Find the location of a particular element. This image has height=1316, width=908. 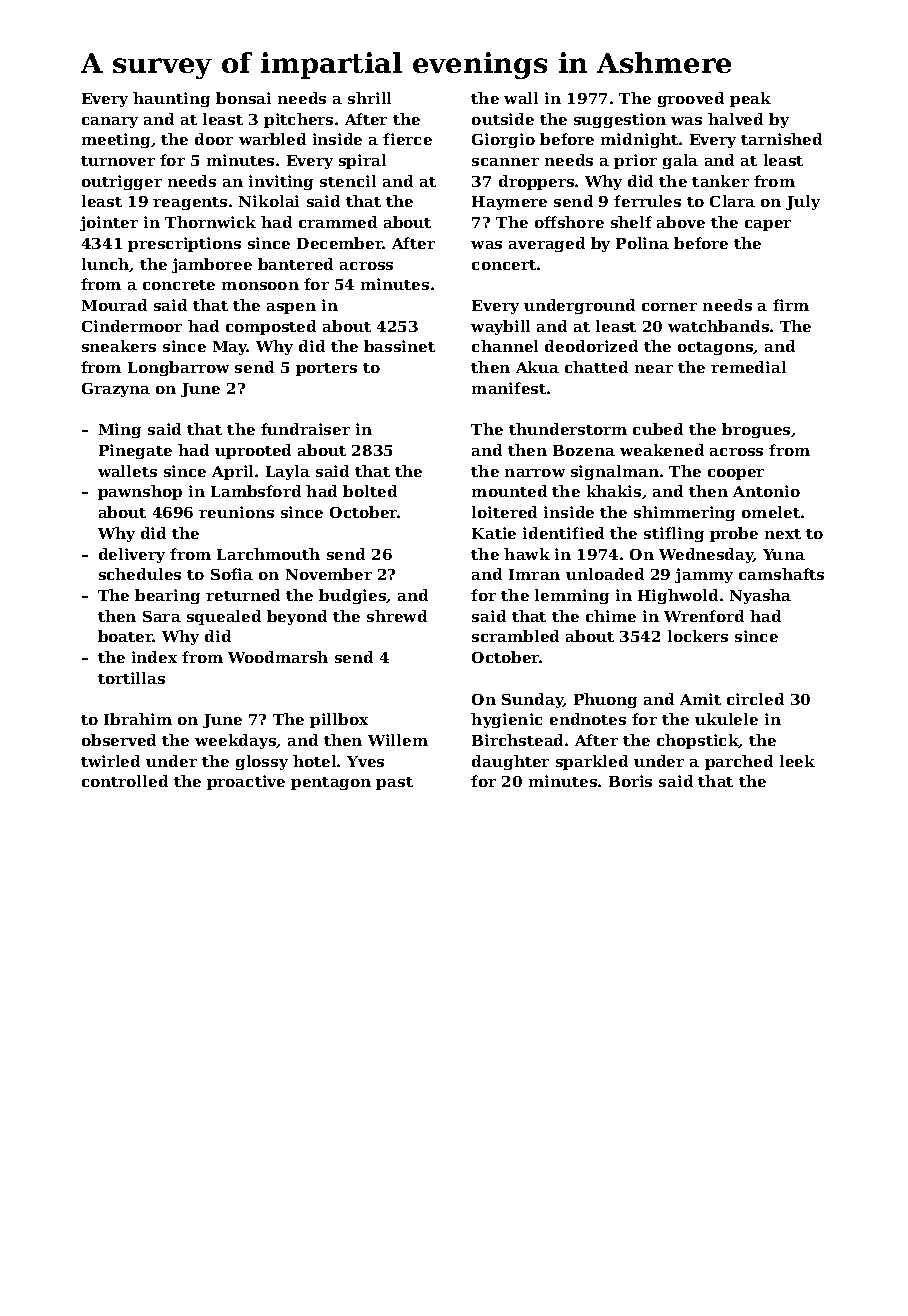

door is located at coordinates (214, 139).
